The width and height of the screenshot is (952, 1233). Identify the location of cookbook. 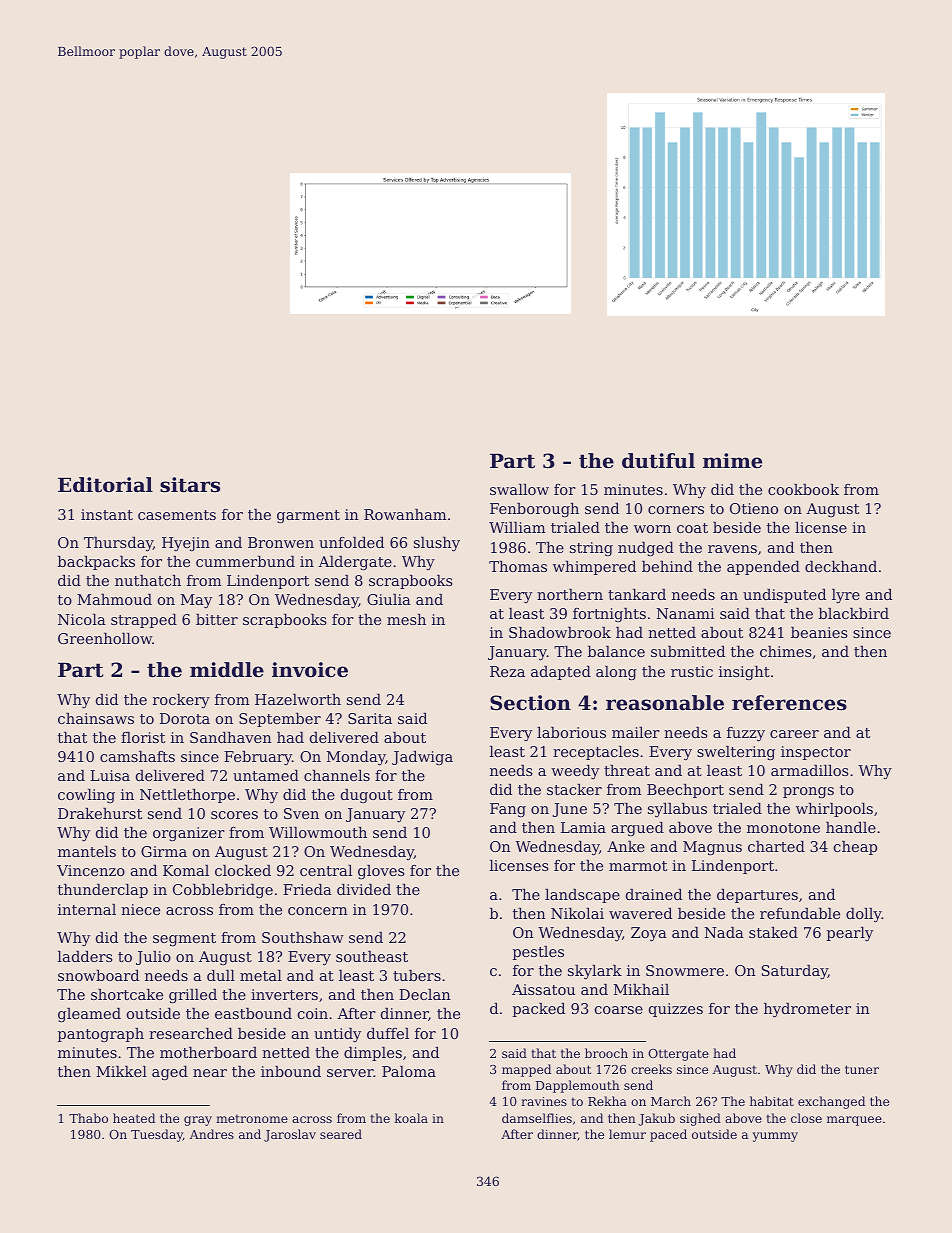
(803, 489).
